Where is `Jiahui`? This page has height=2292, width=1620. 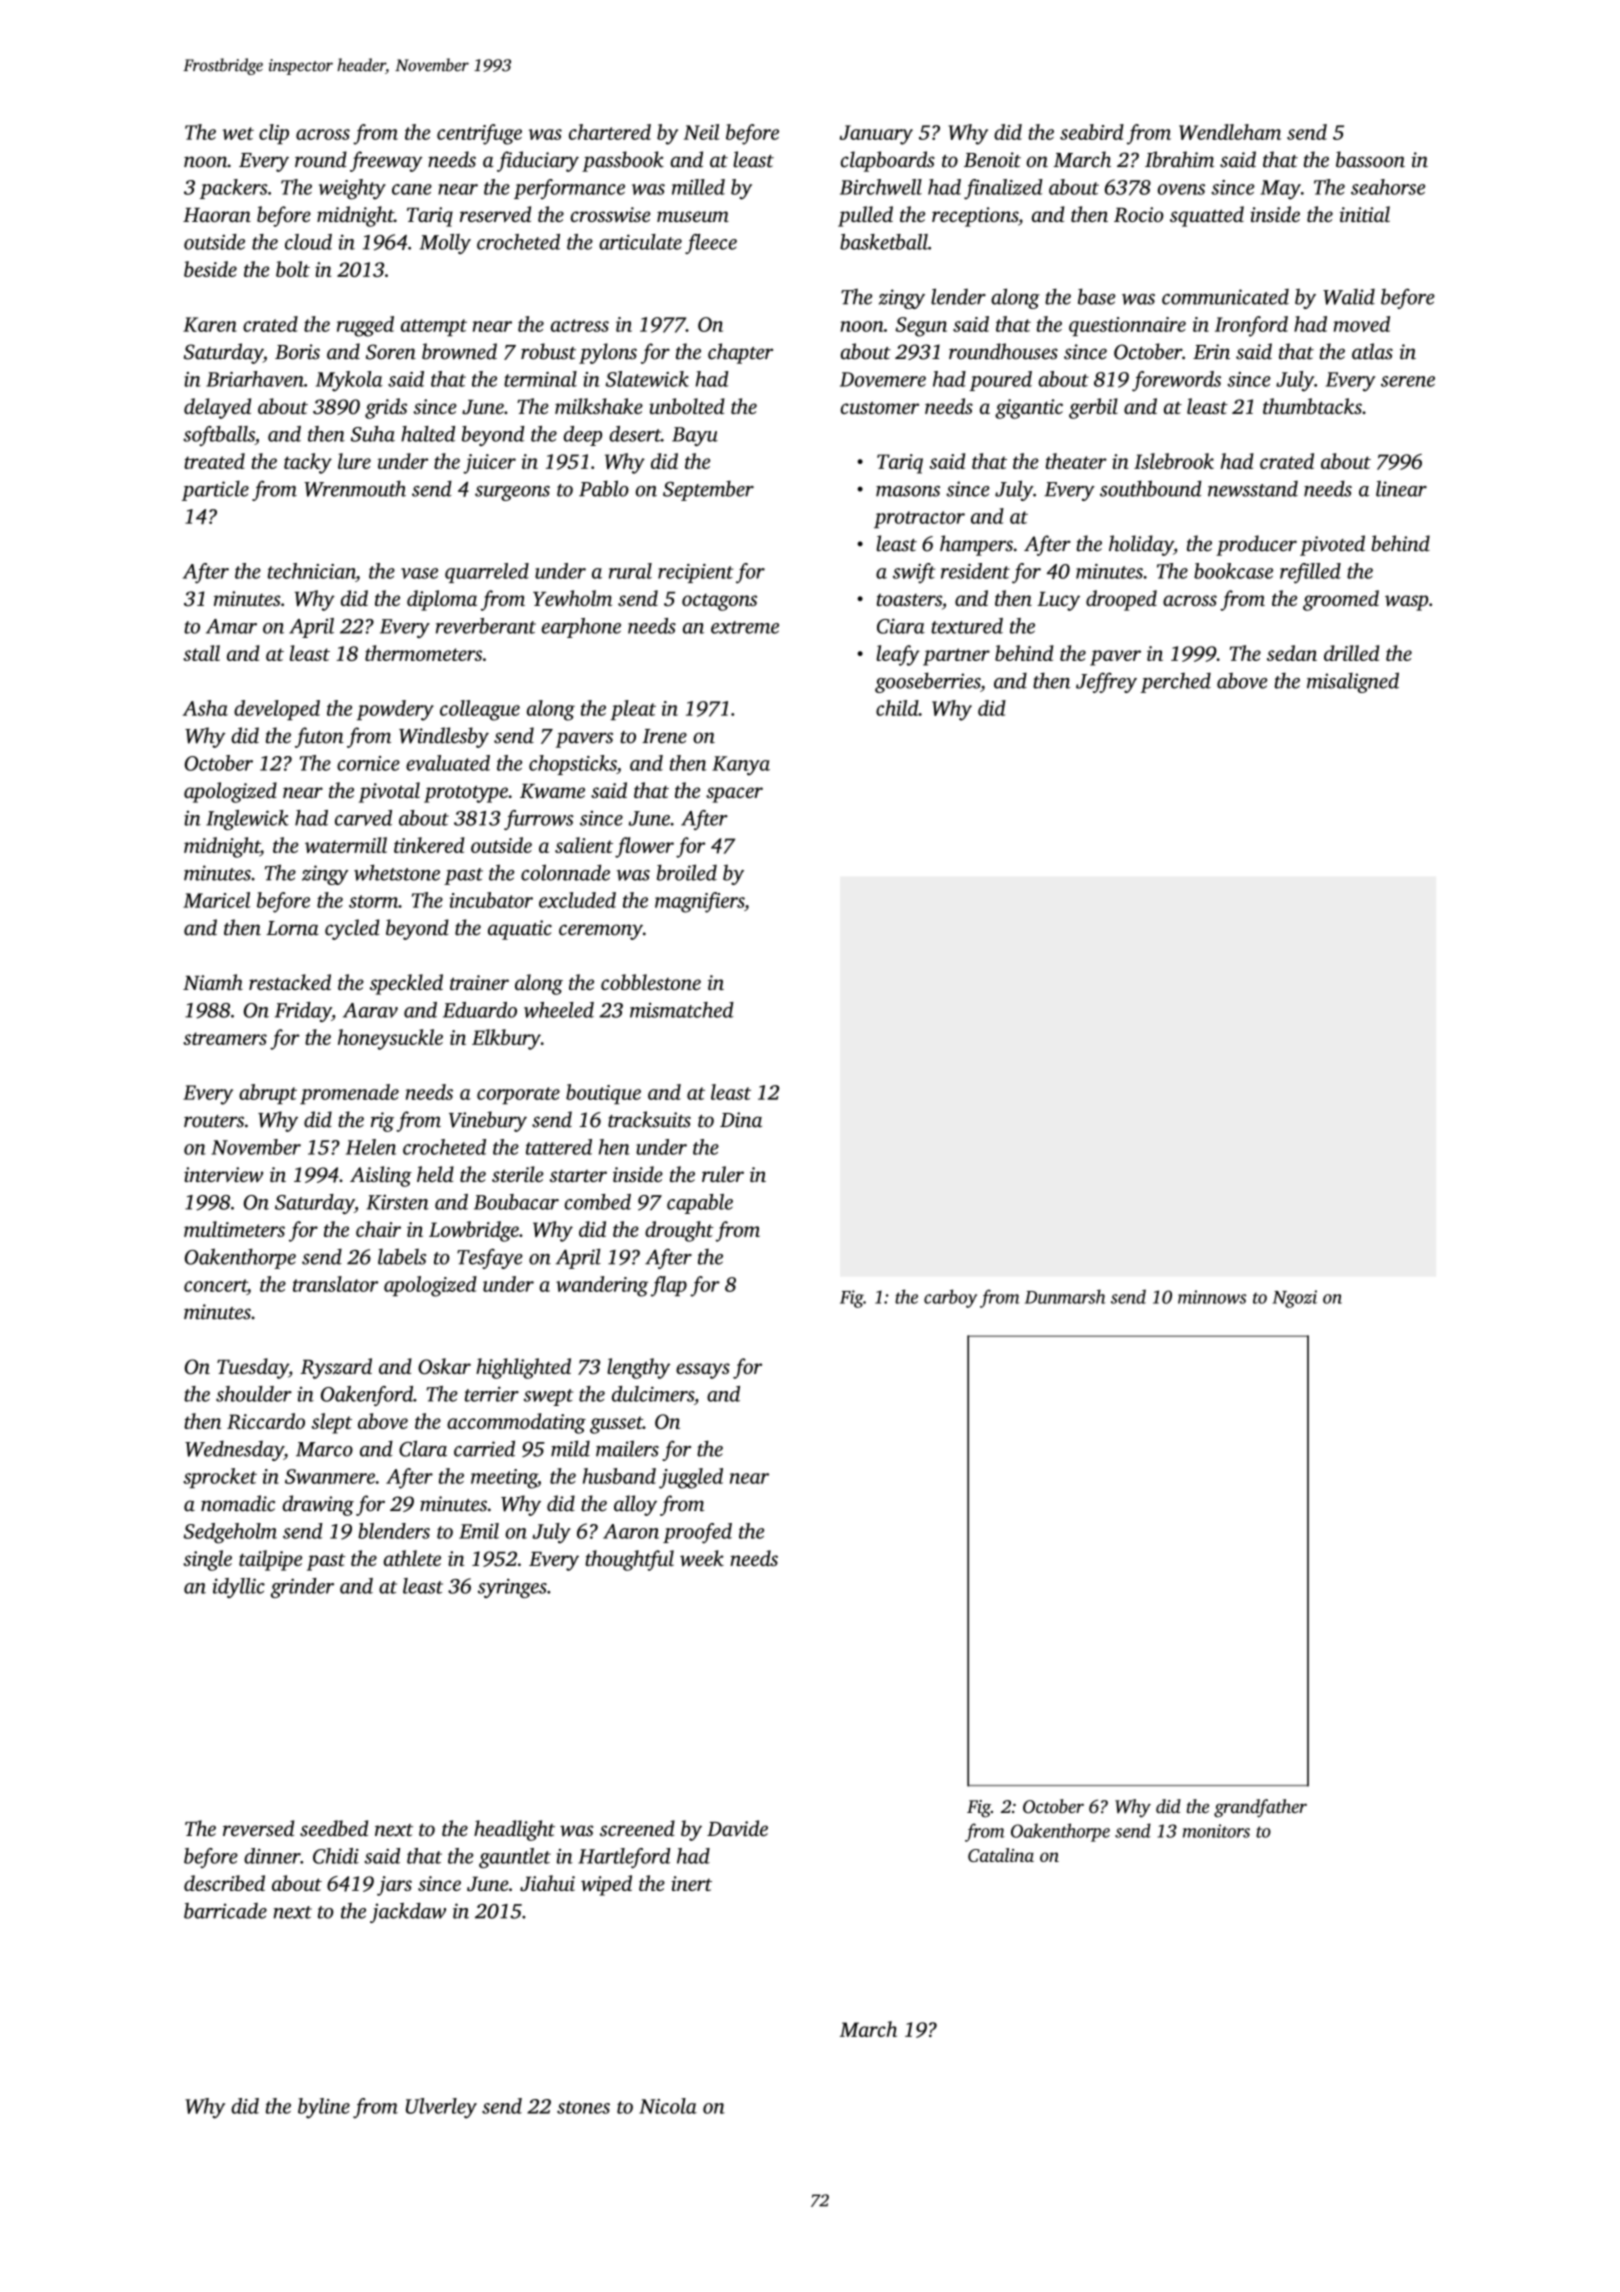
Jiahui is located at coordinates (547, 1883).
